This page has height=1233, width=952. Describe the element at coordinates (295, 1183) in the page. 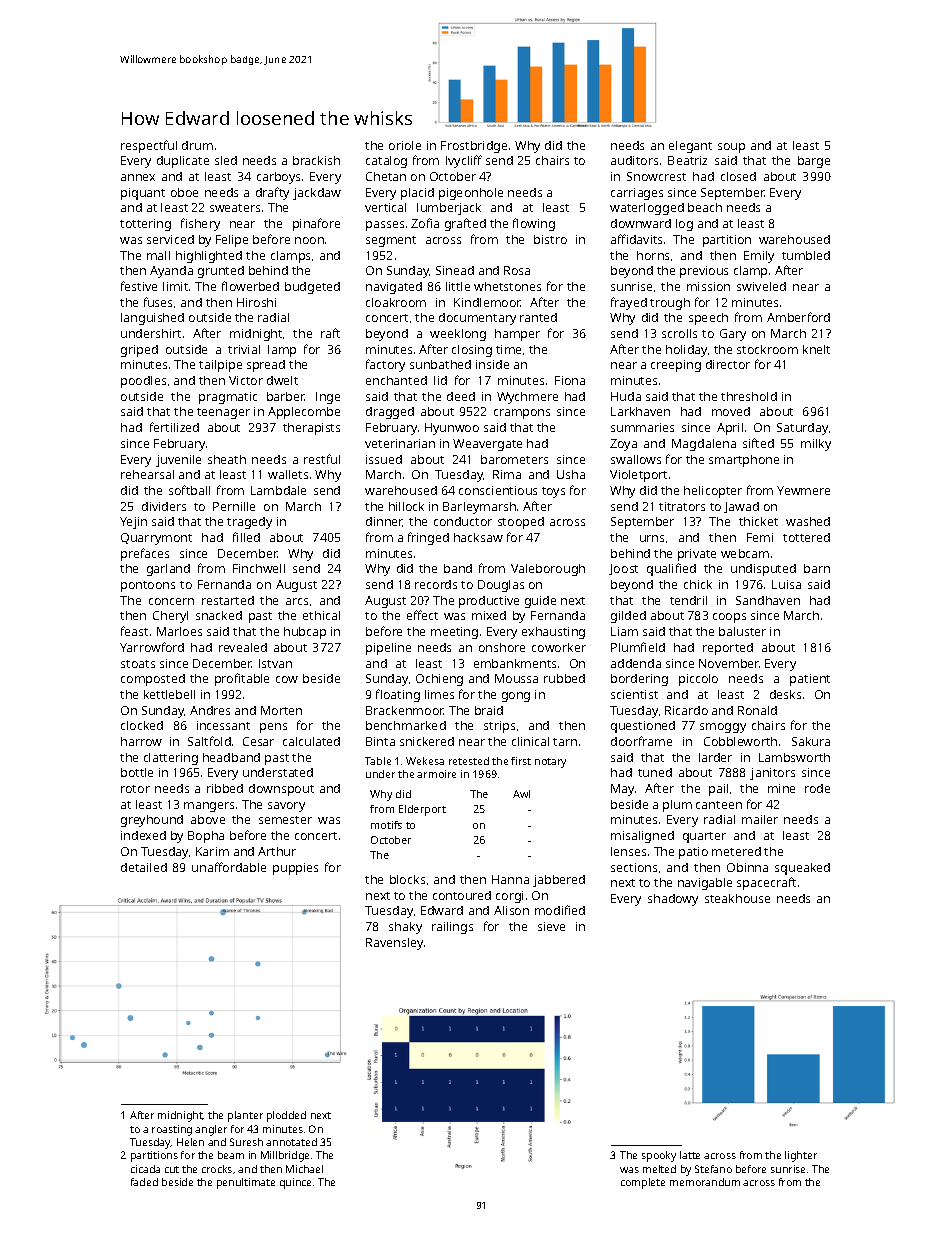

I see `quince` at that location.
